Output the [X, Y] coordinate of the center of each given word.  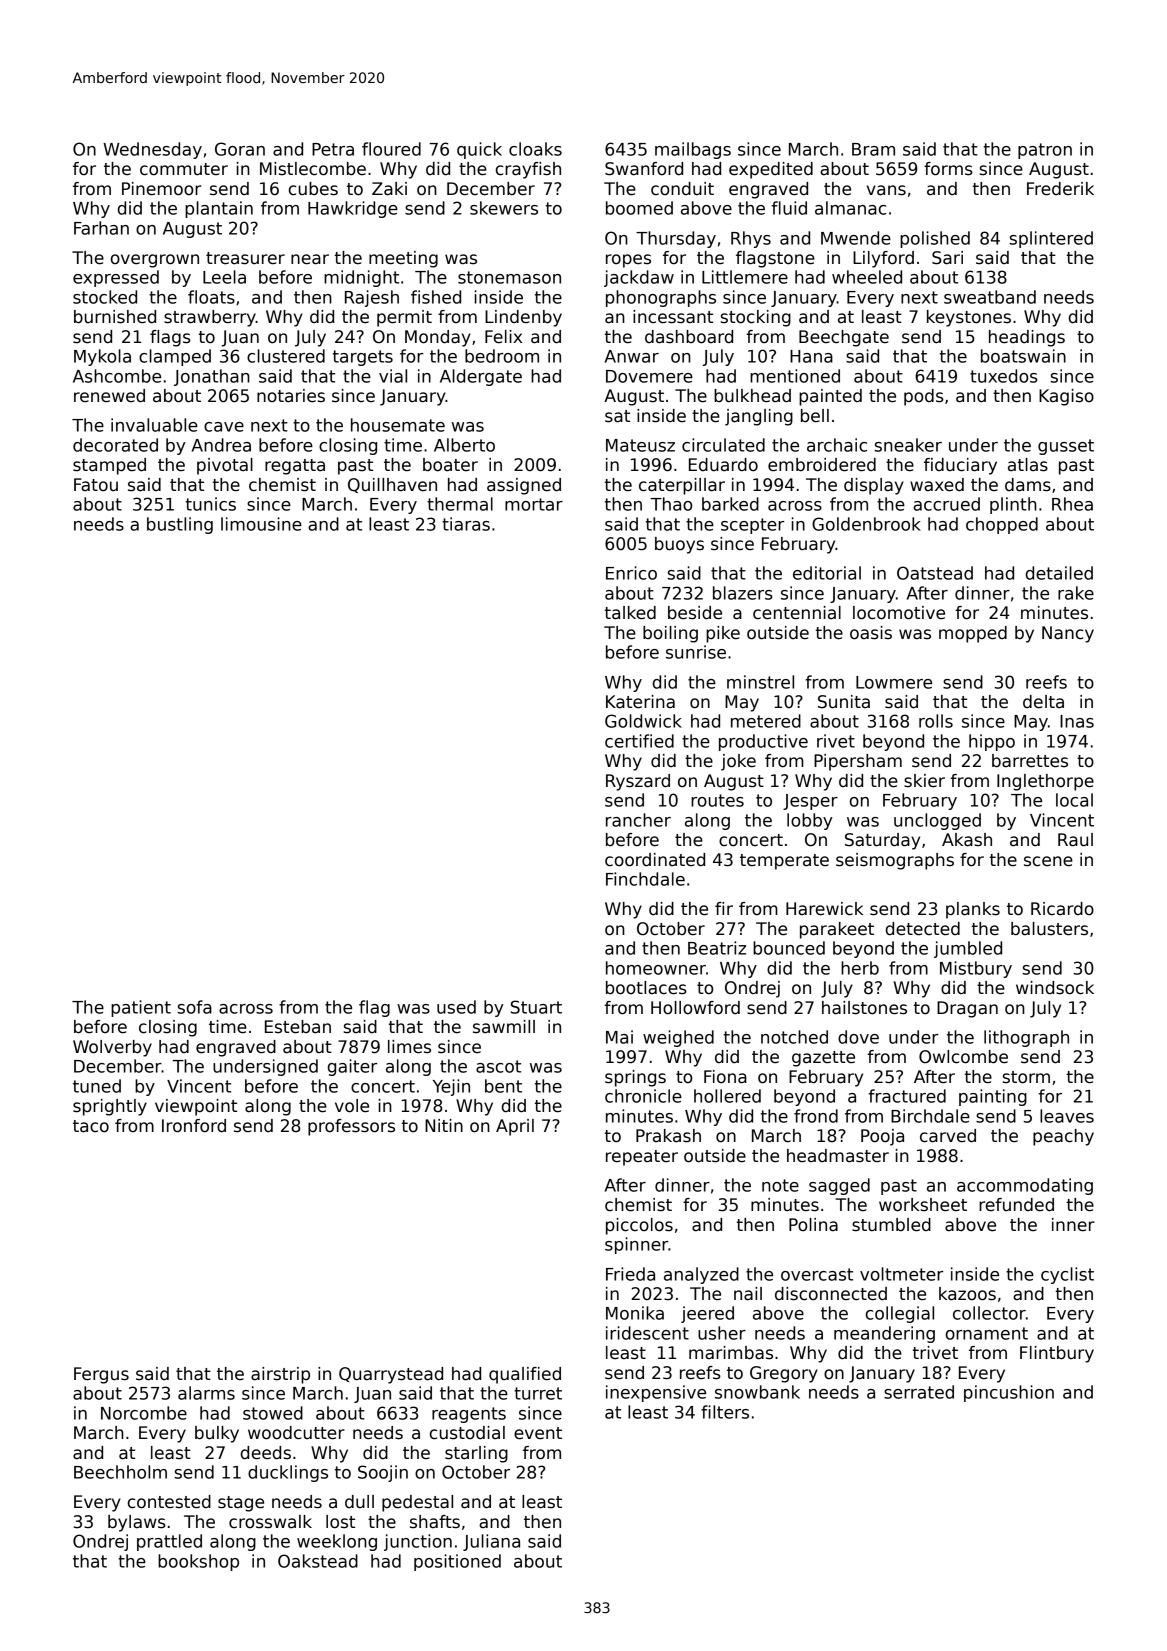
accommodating [1025, 1186]
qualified [525, 1375]
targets [363, 358]
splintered [1051, 239]
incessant [673, 317]
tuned [97, 1086]
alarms [206, 1393]
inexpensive [656, 1393]
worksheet [923, 1205]
